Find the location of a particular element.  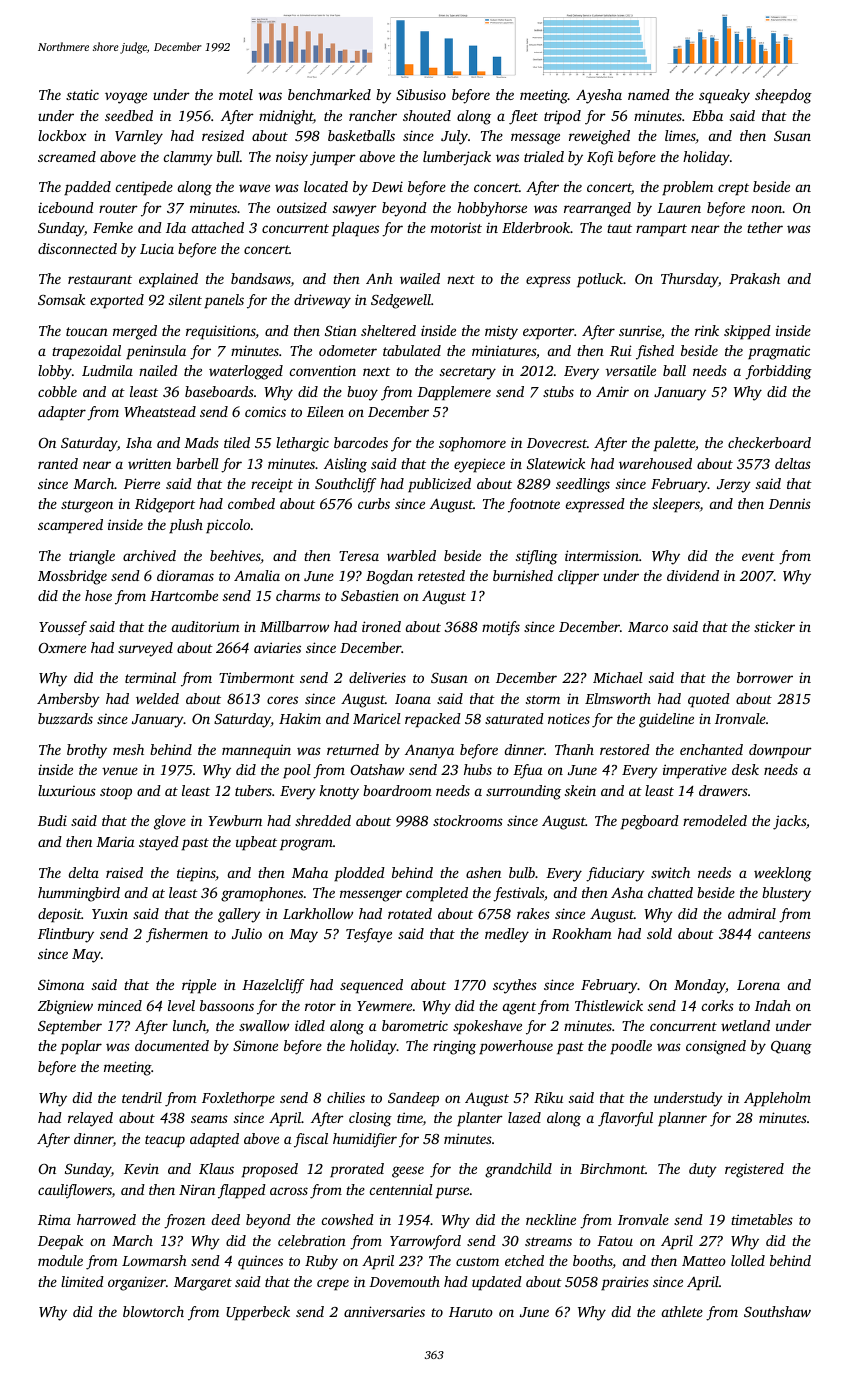

Haruto is located at coordinates (471, 1312).
